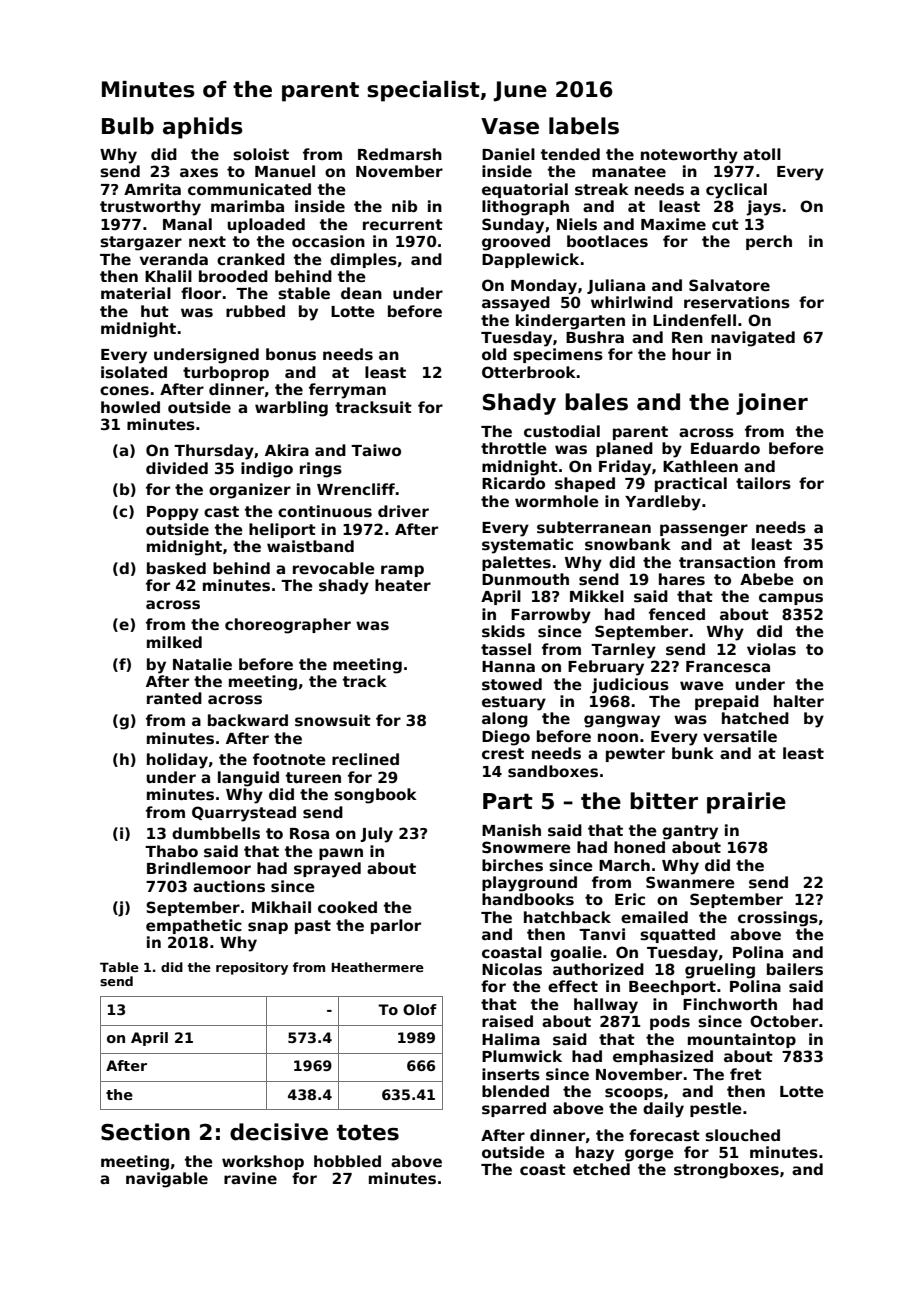 This document has height=1308, width=924. I want to click on practical, so click(691, 484).
